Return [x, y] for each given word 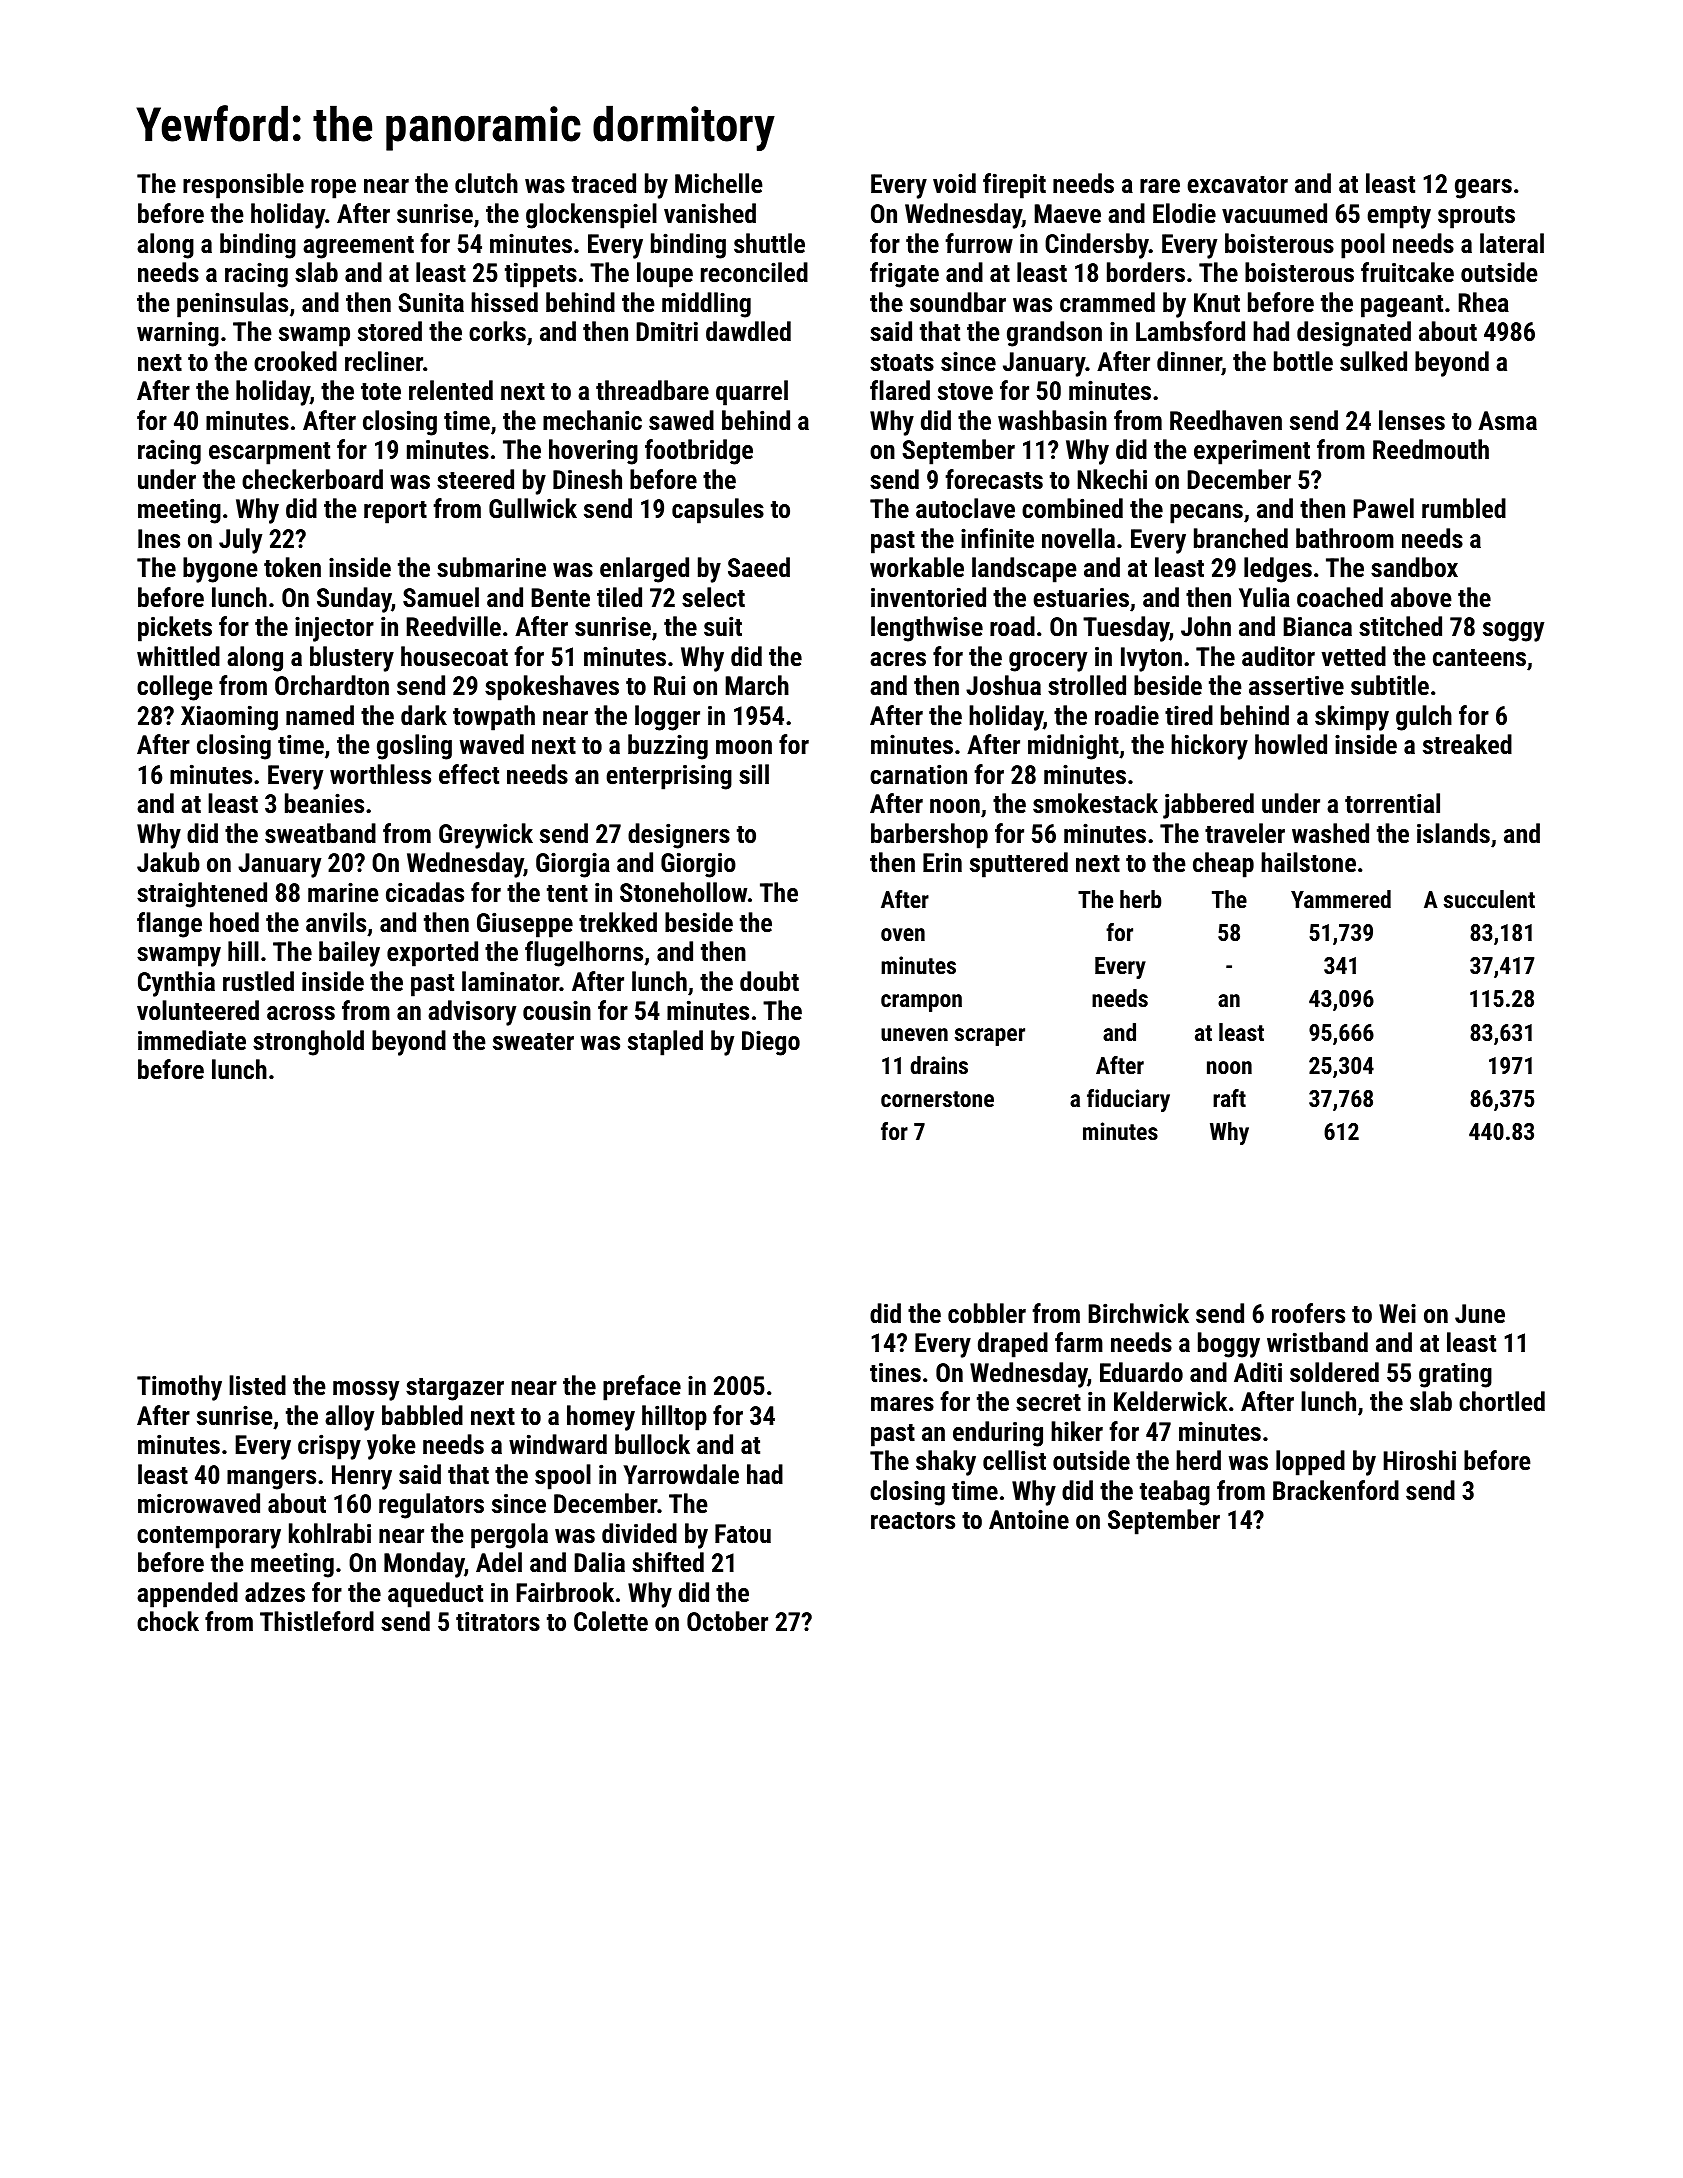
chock [168, 1621]
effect [469, 774]
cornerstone [937, 1099]
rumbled [1464, 508]
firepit [1014, 186]
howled [1291, 744]
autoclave [965, 508]
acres [898, 659]
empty [1399, 217]
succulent [1489, 899]
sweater [533, 1041]
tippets [541, 275]
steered [475, 479]
